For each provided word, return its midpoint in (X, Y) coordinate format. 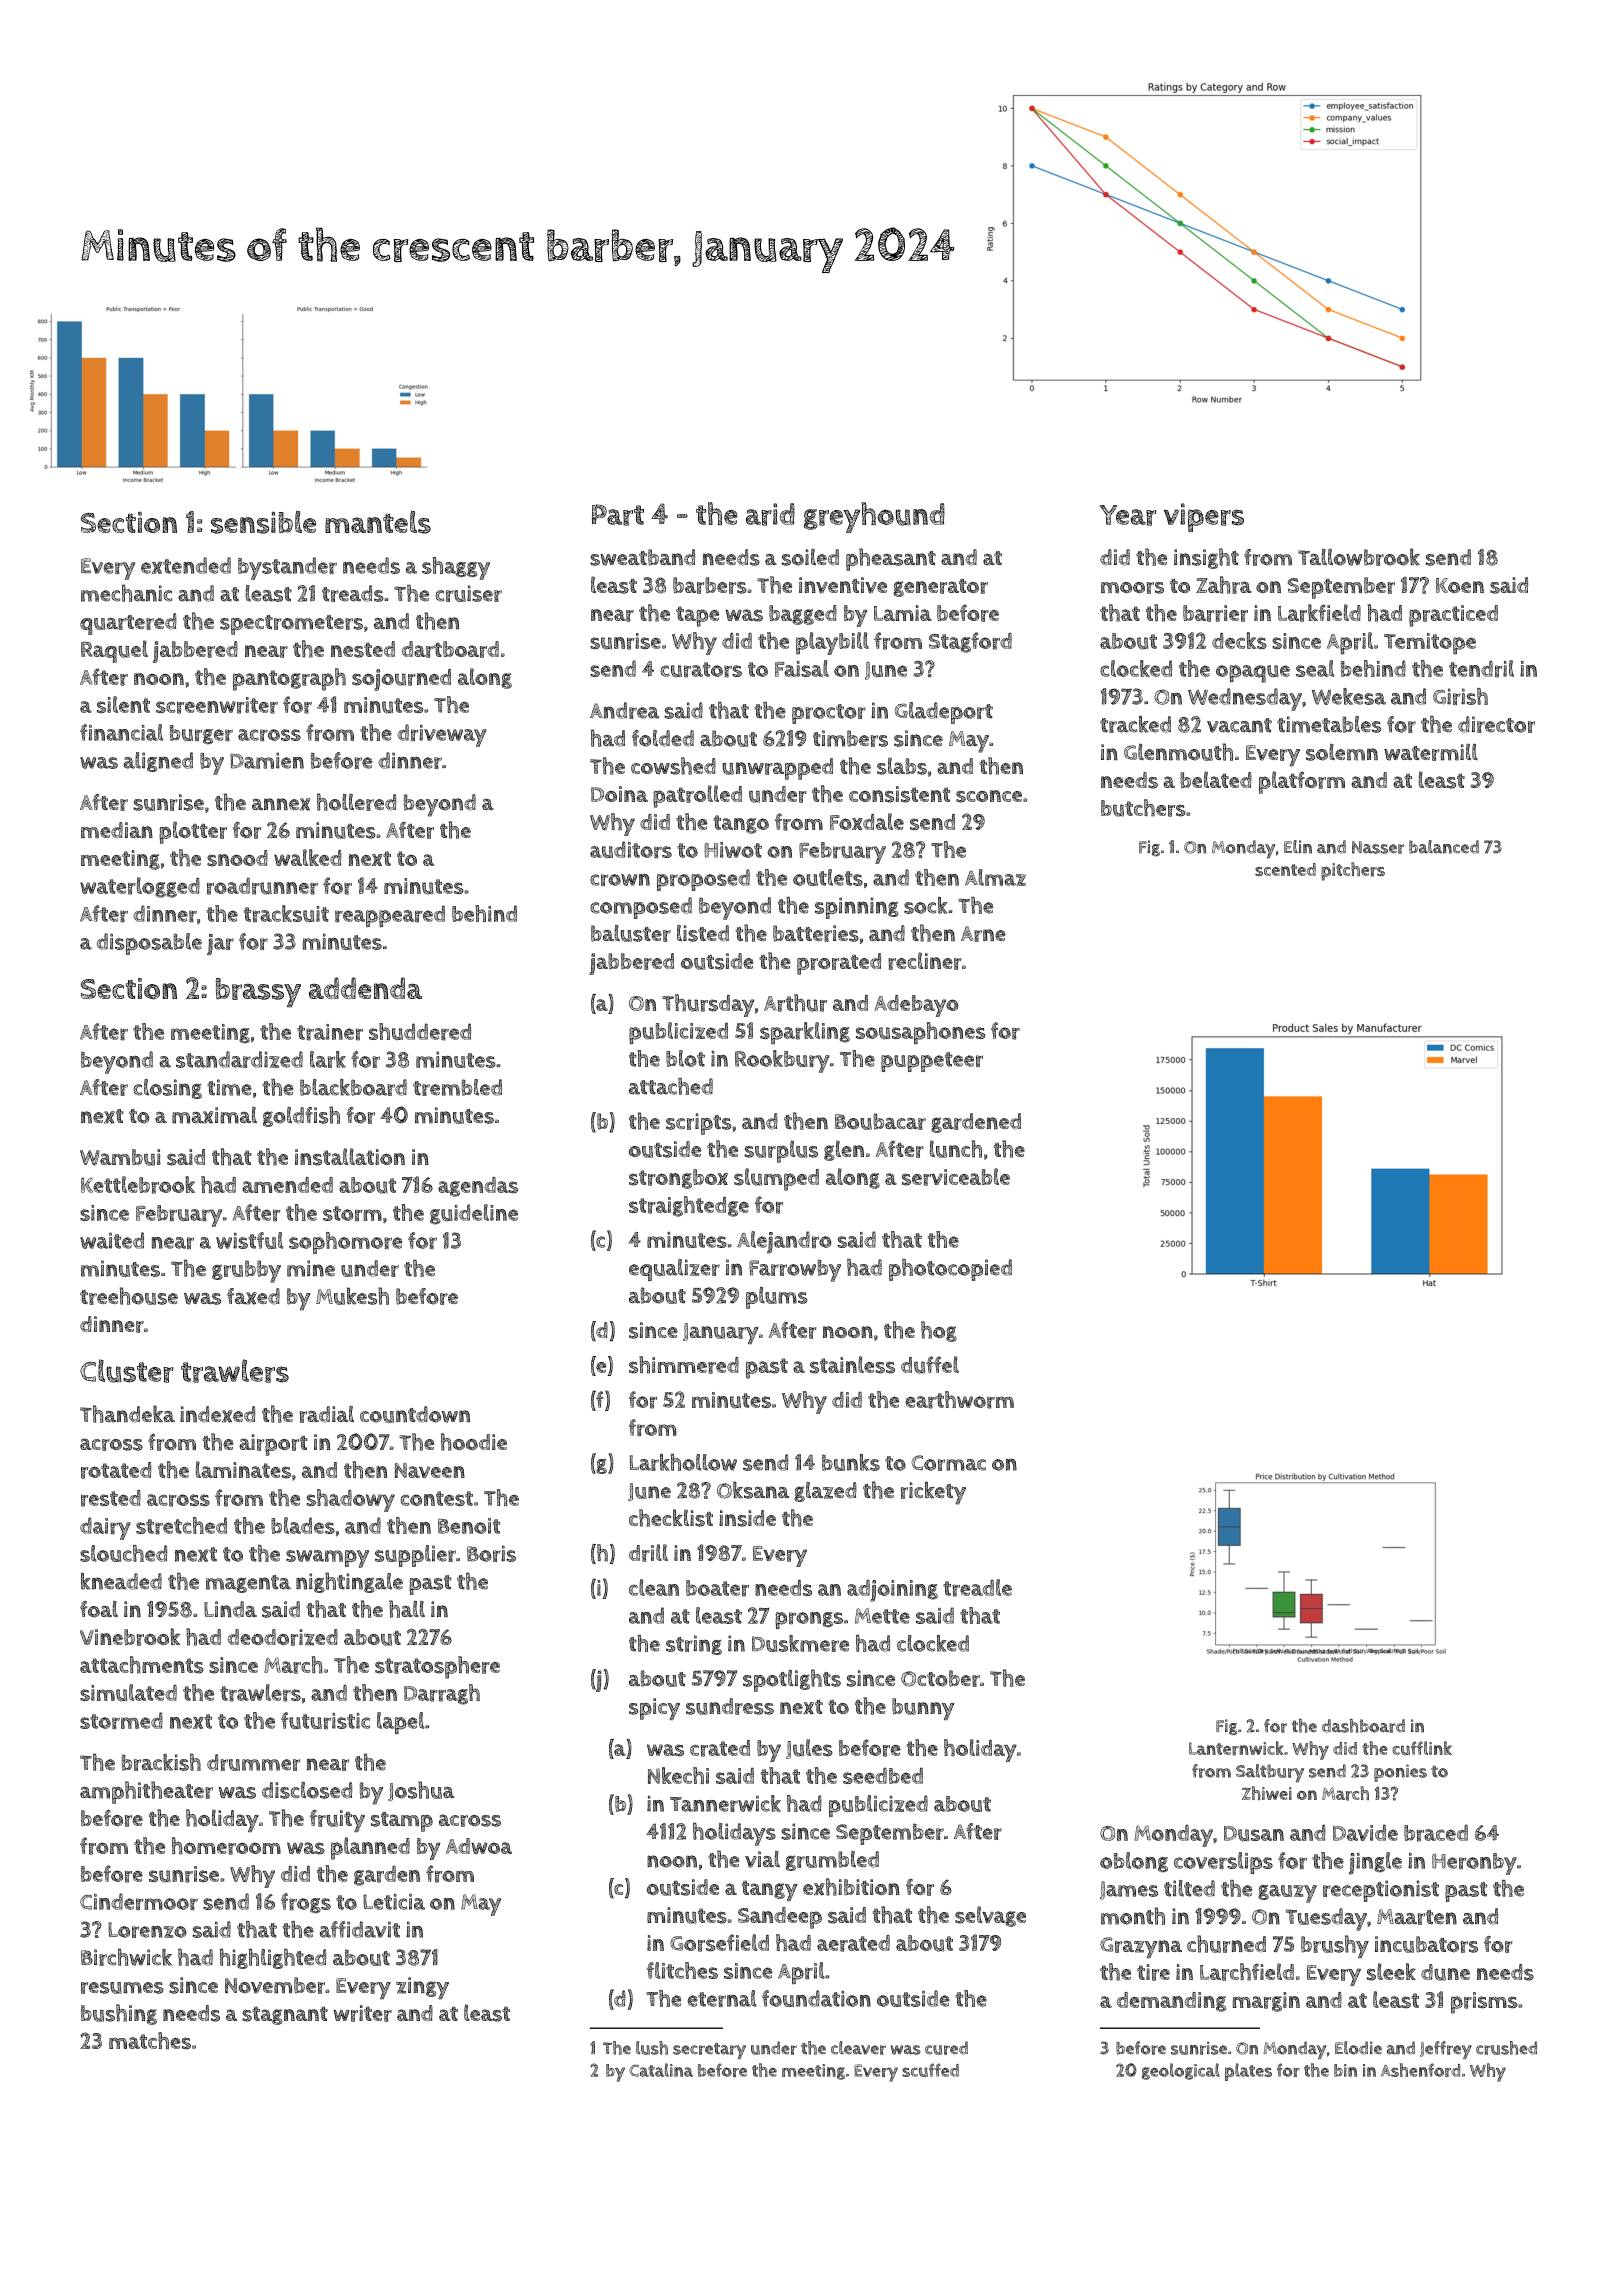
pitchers (1353, 871)
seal (1315, 668)
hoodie (474, 1442)
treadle (977, 1588)
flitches (682, 1970)
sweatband (642, 557)
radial (327, 1414)
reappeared (390, 916)
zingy (422, 1988)
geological (1181, 2071)
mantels (378, 522)
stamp (402, 1822)
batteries (816, 933)
